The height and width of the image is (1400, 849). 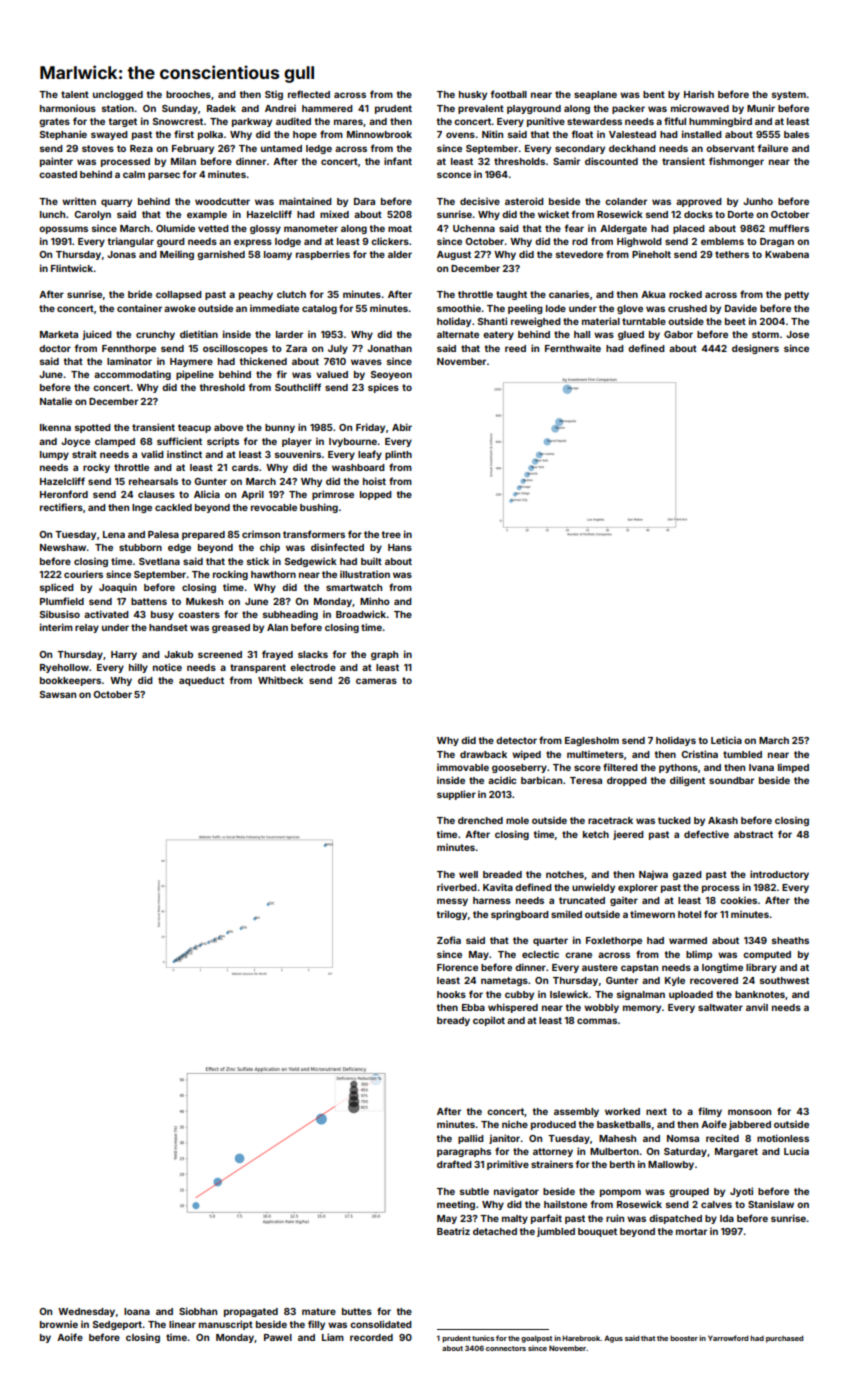 I want to click on Milan, so click(x=183, y=161).
